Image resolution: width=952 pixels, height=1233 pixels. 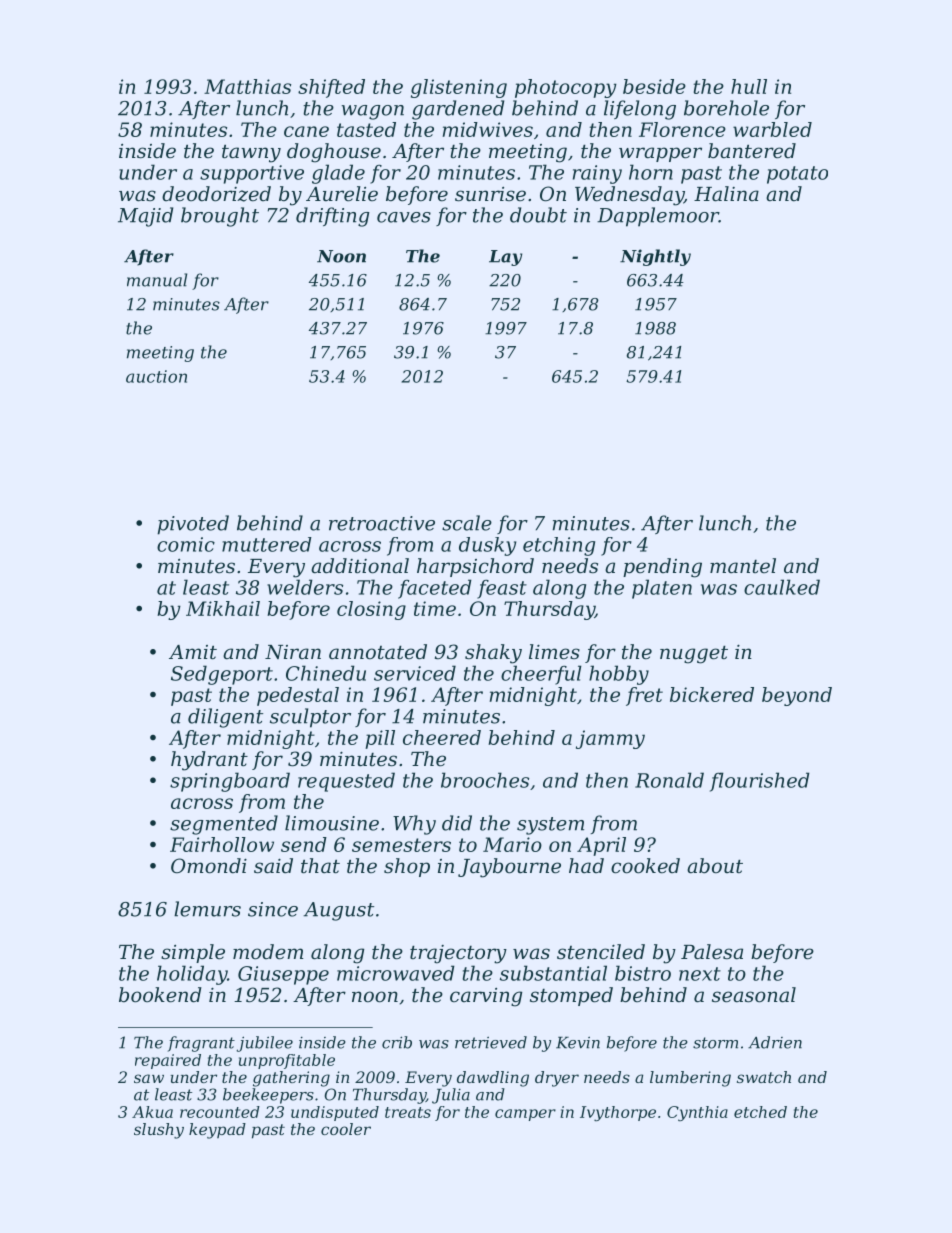 I want to click on Dapplemoor, so click(x=658, y=217).
